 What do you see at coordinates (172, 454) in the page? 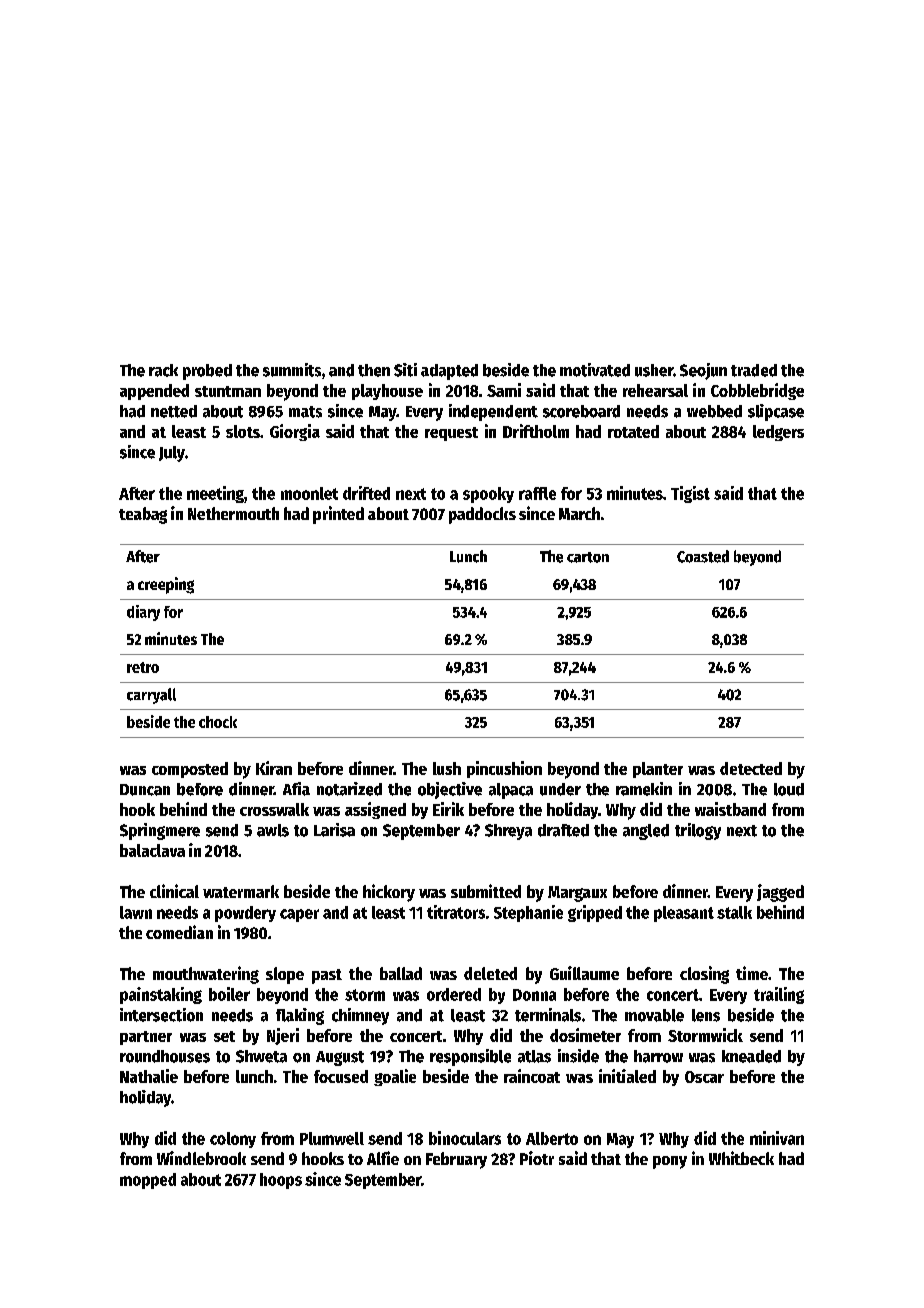
I see `July` at bounding box center [172, 454].
